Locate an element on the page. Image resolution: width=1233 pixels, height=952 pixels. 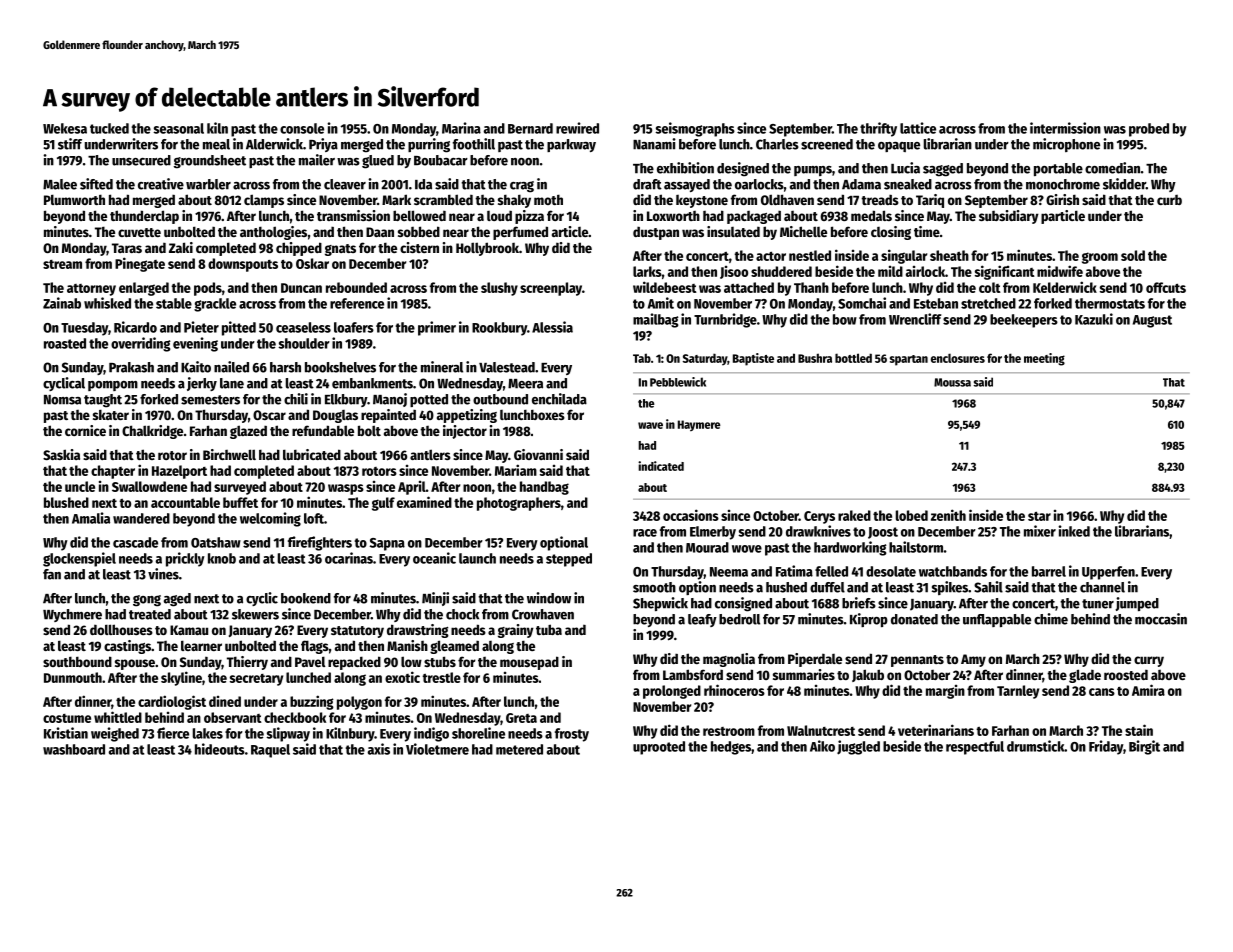
spartan is located at coordinates (909, 360).
